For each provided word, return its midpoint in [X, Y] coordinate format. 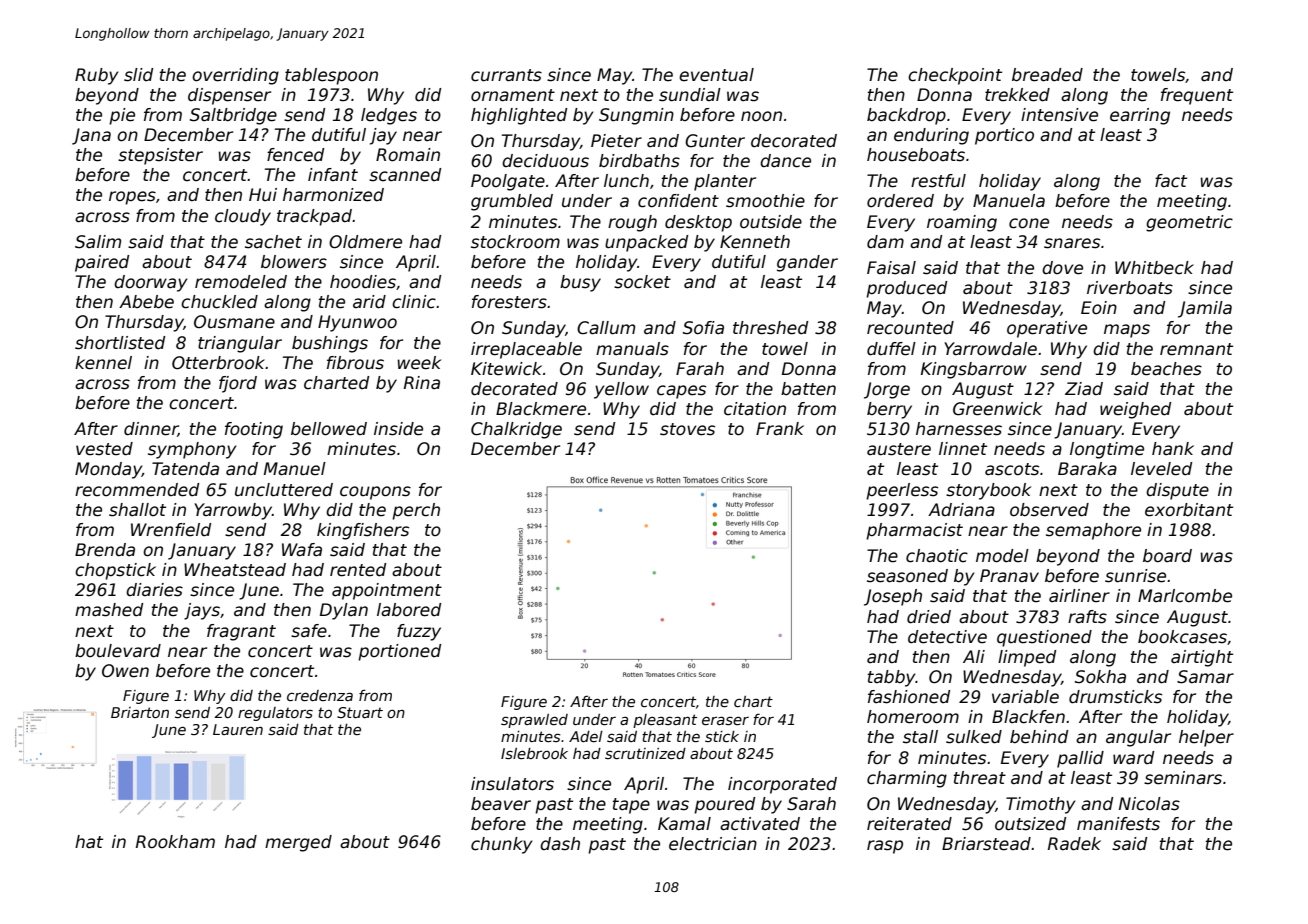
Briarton [140, 712]
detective [947, 637]
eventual [716, 75]
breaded [1047, 75]
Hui [263, 194]
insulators [512, 784]
